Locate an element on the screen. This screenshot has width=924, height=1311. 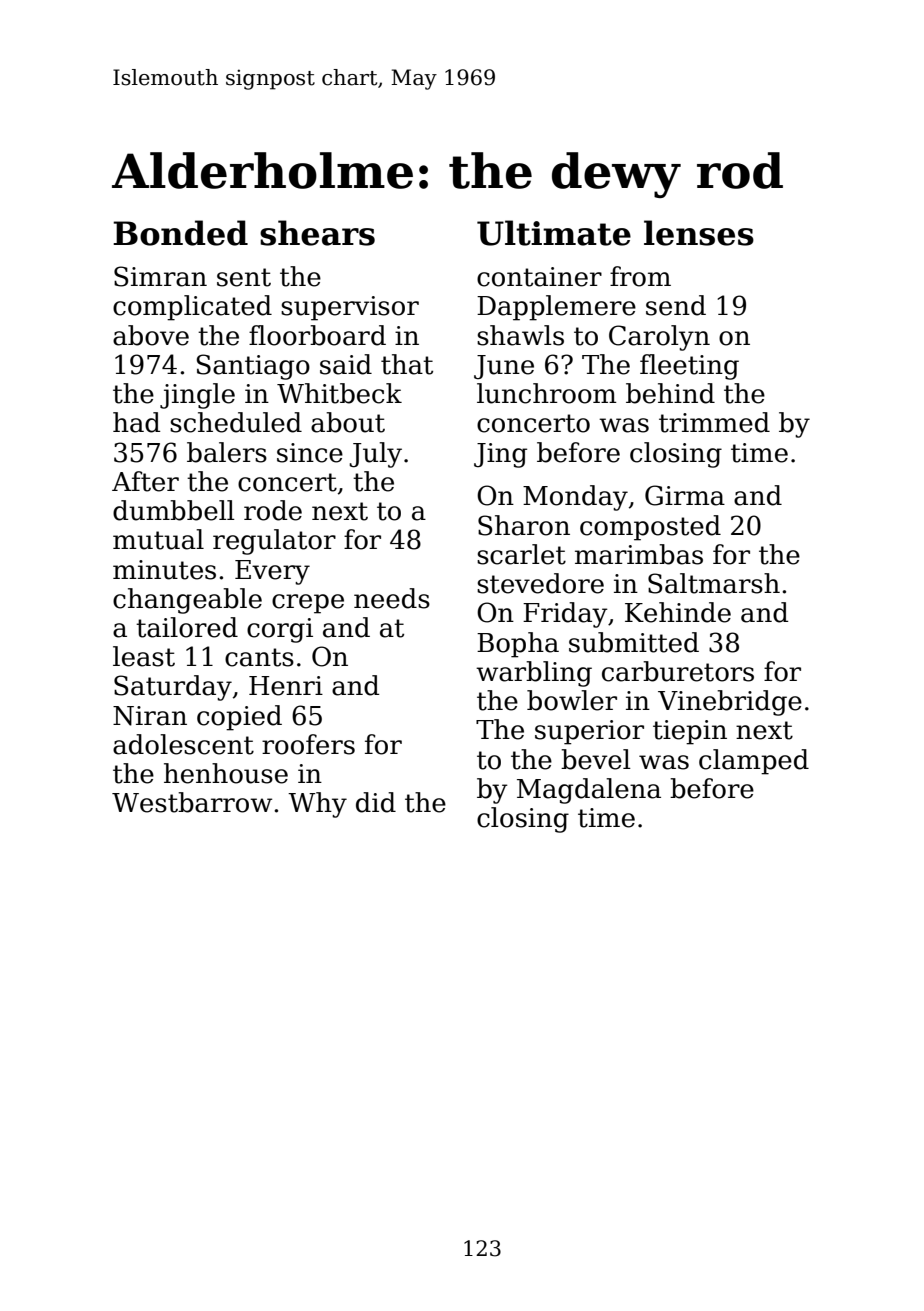
least is located at coordinates (144, 656).
